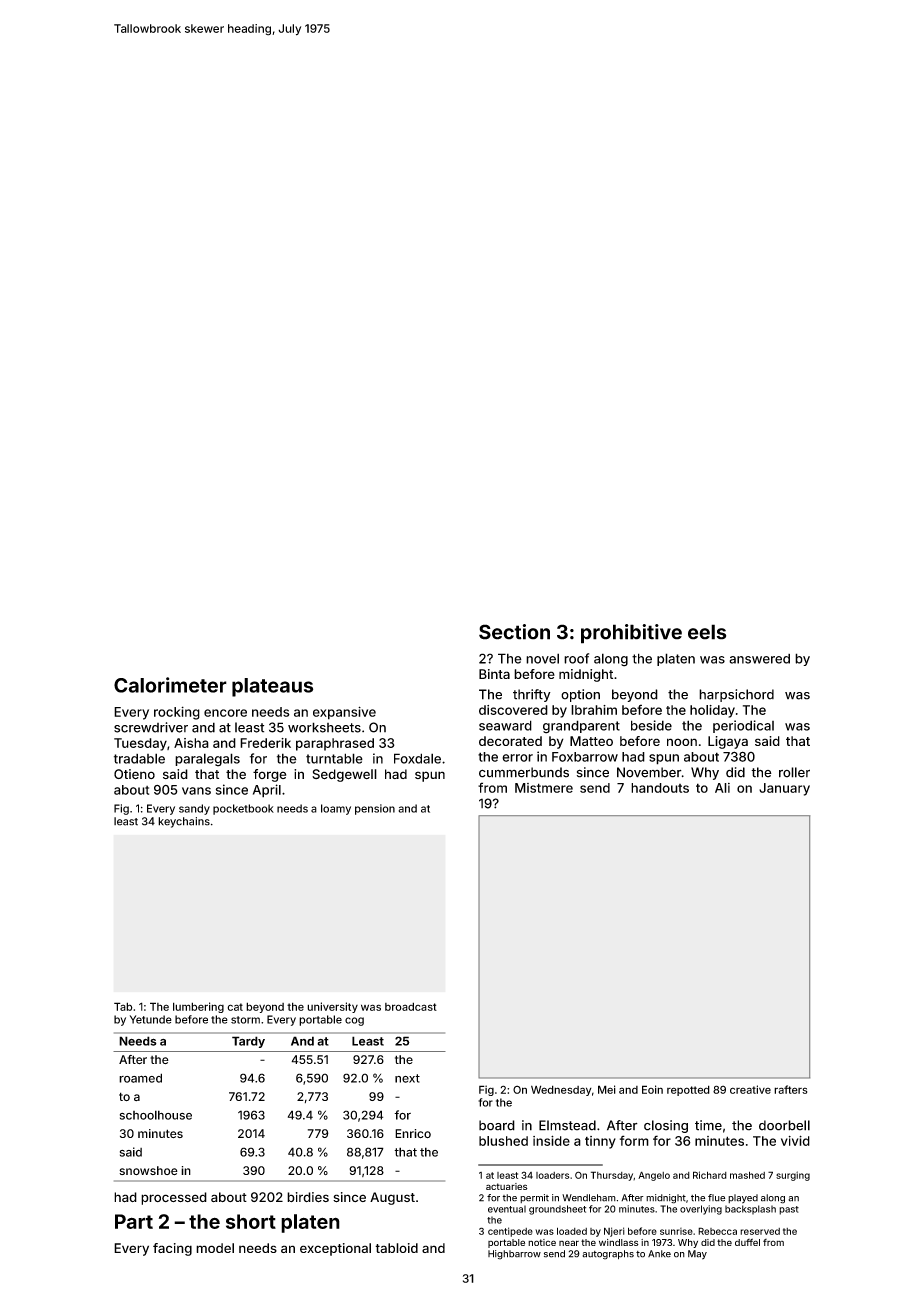 Image resolution: width=924 pixels, height=1308 pixels. What do you see at coordinates (708, 1125) in the screenshot?
I see `time` at bounding box center [708, 1125].
